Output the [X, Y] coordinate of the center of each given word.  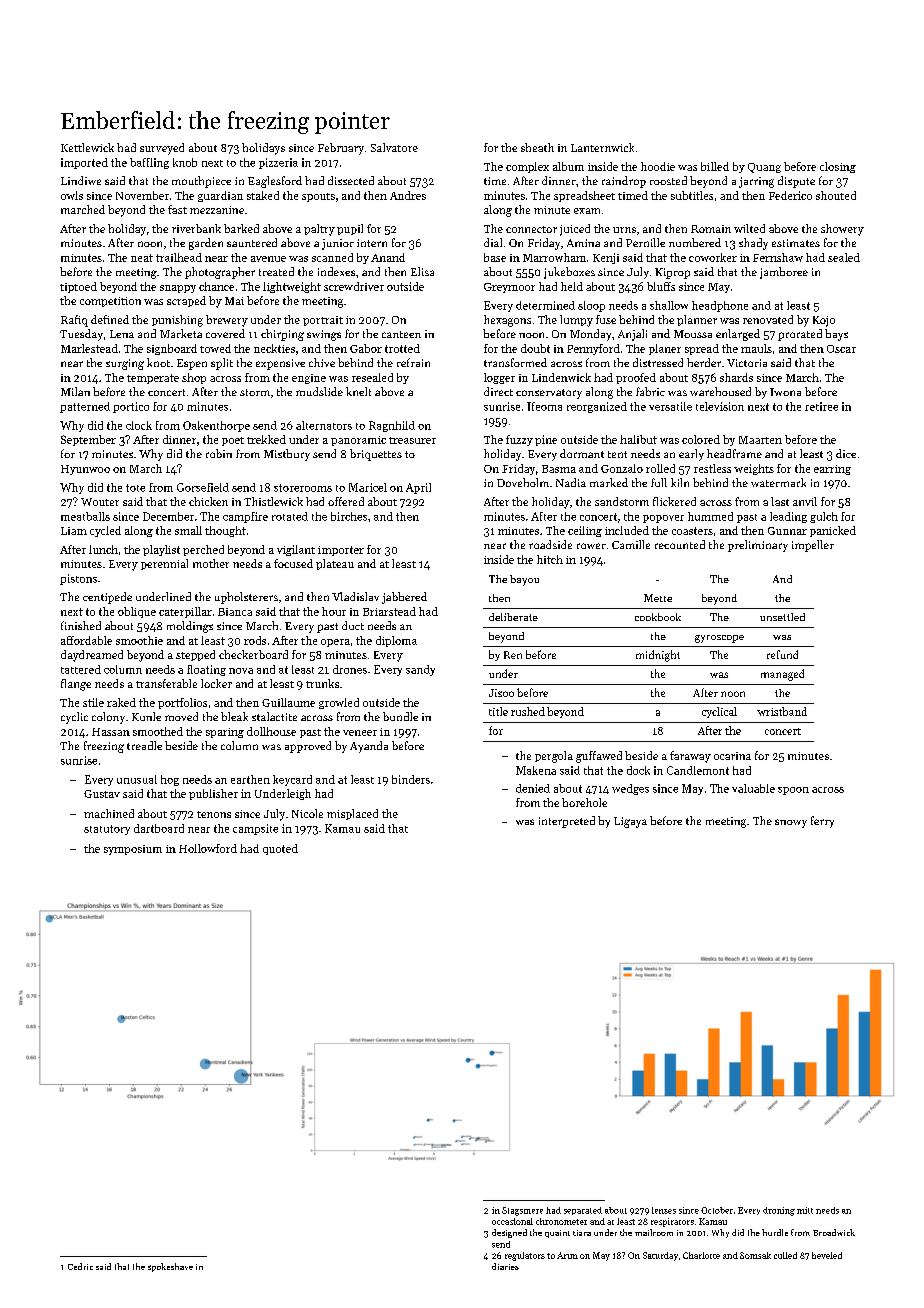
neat [142, 258]
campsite [255, 829]
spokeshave [170, 1267]
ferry [822, 822]
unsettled [782, 617]
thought [225, 531]
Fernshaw [778, 257]
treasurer [412, 440]
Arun [567, 1255]
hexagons [507, 321]
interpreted [567, 822]
